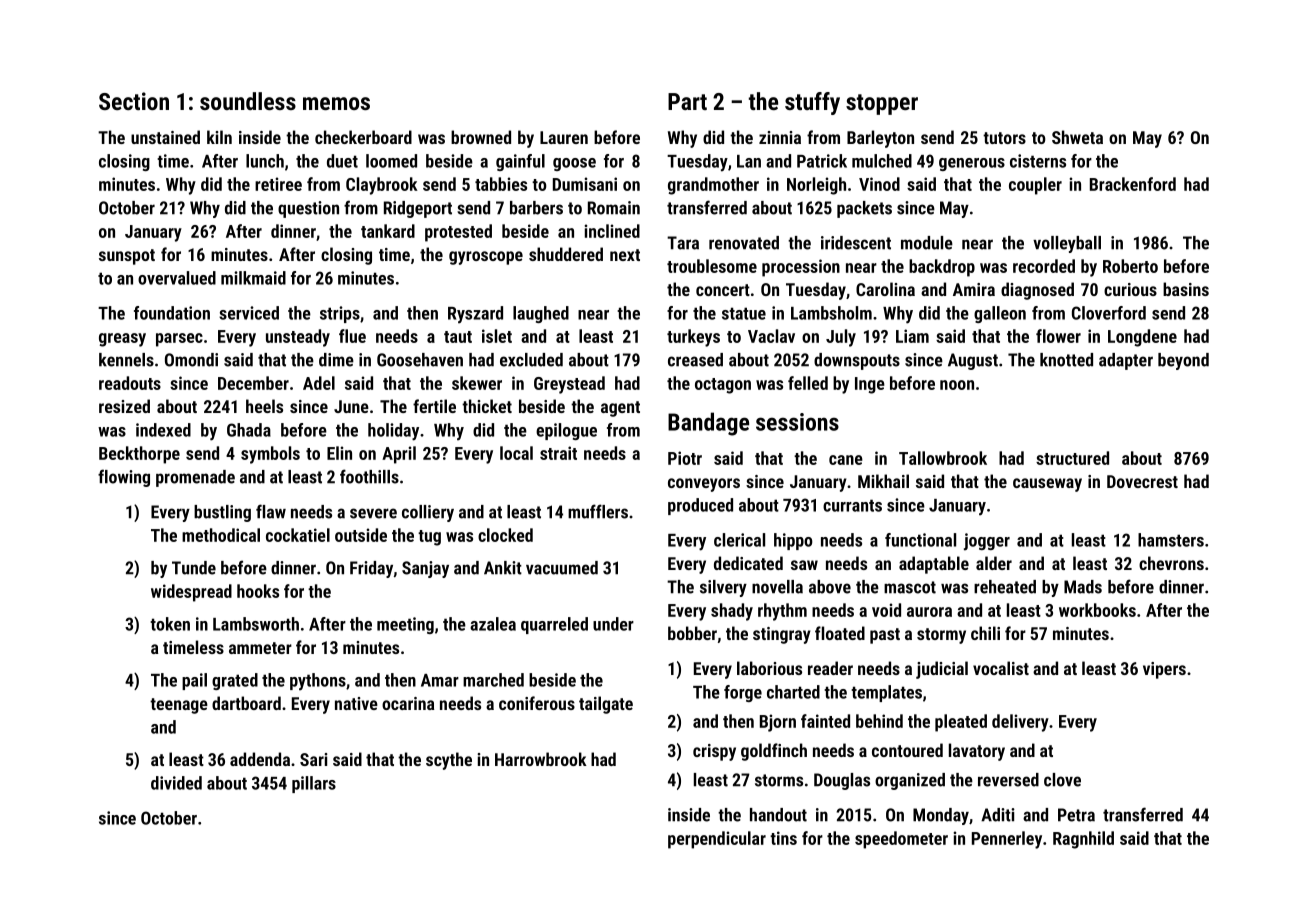 This screenshot has height=924, width=1308. Describe the element at coordinates (1130, 266) in the screenshot. I see `Roberto` at that location.
